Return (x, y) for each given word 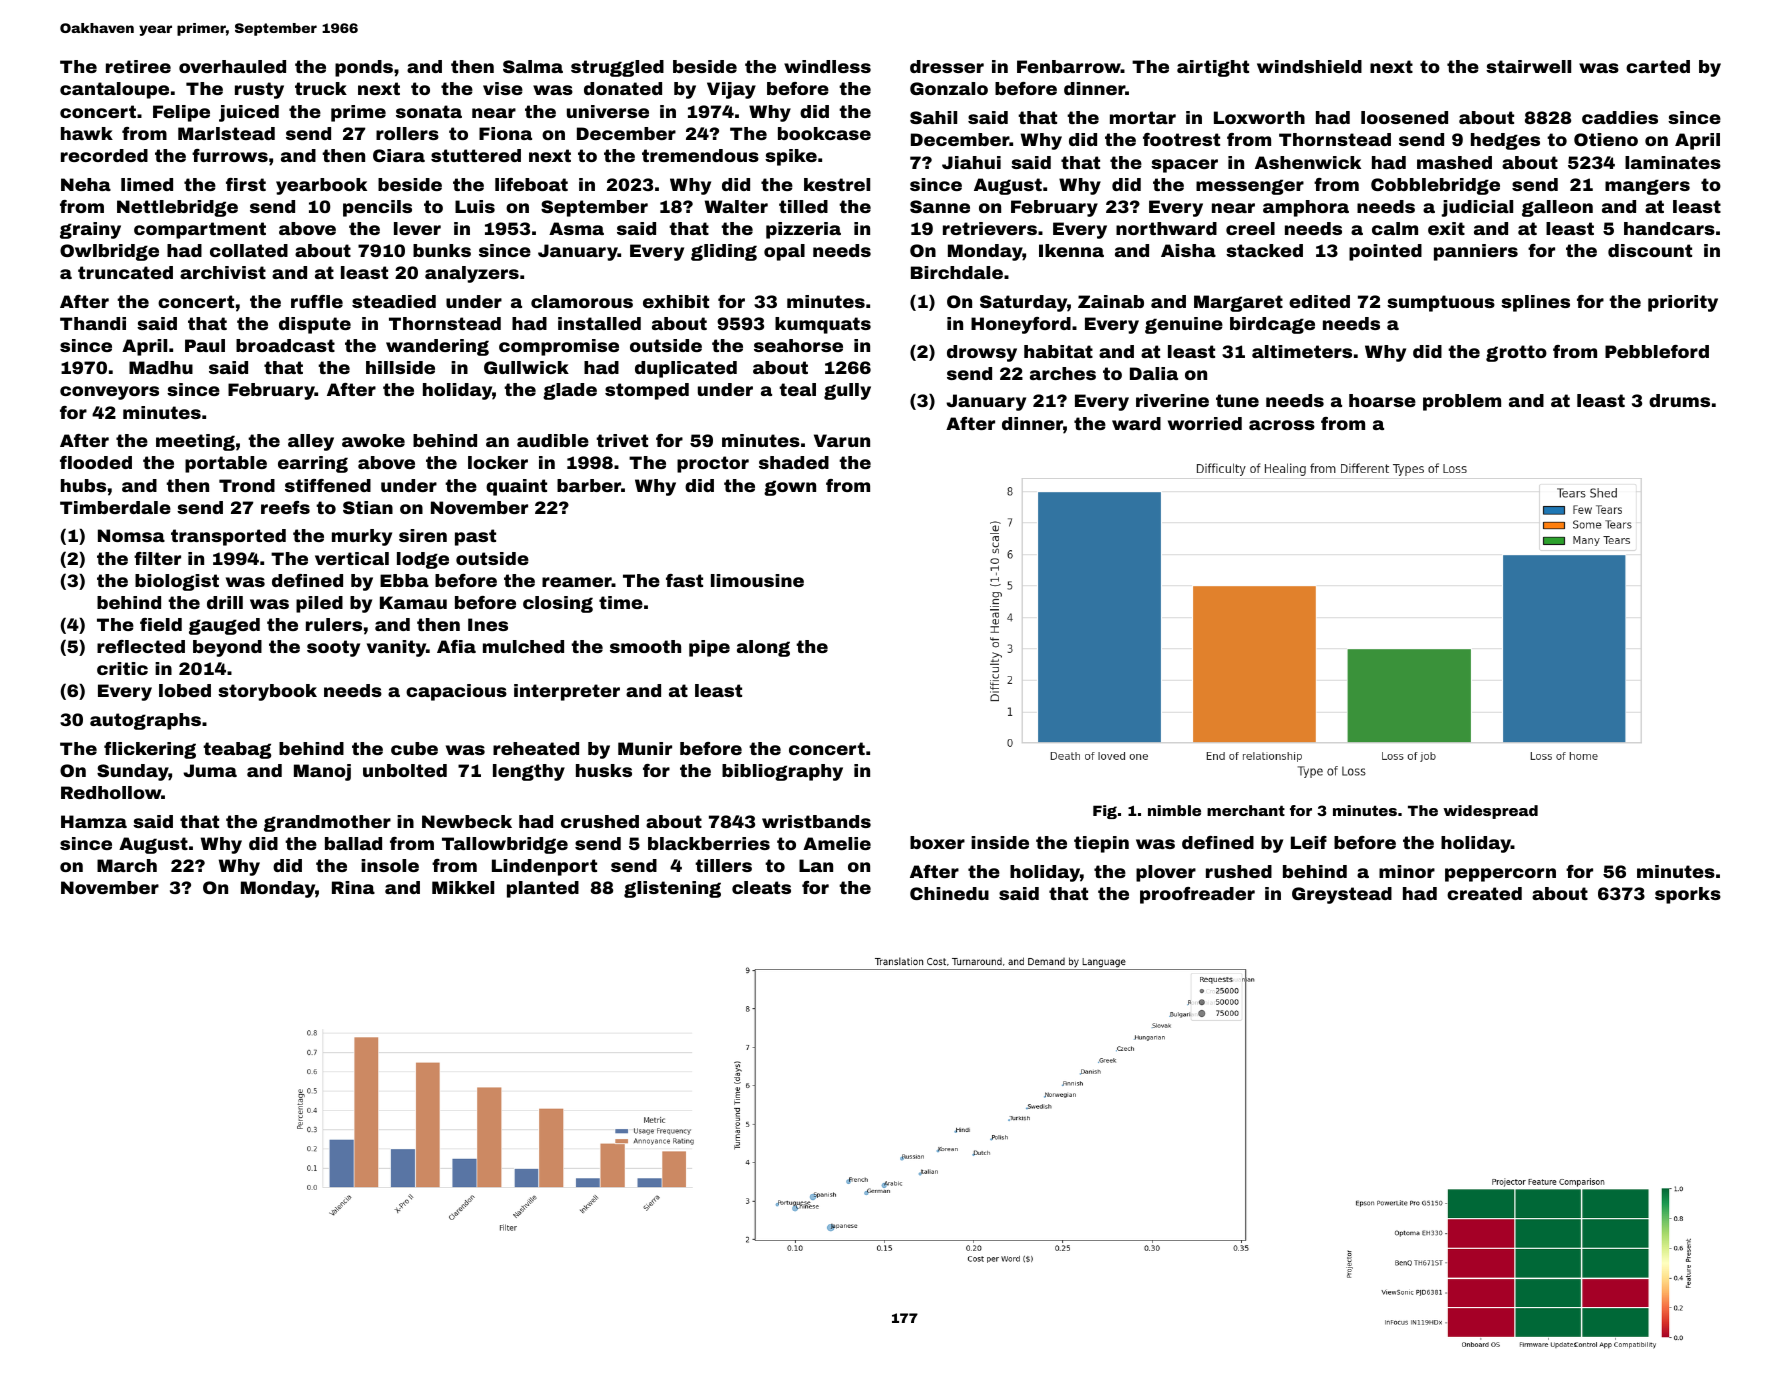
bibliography (782, 772)
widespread (1490, 812)
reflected (141, 646)
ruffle (317, 301)
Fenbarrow (1069, 66)
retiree (138, 66)
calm (1395, 228)
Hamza (94, 821)
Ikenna (1071, 250)
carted (1658, 66)
